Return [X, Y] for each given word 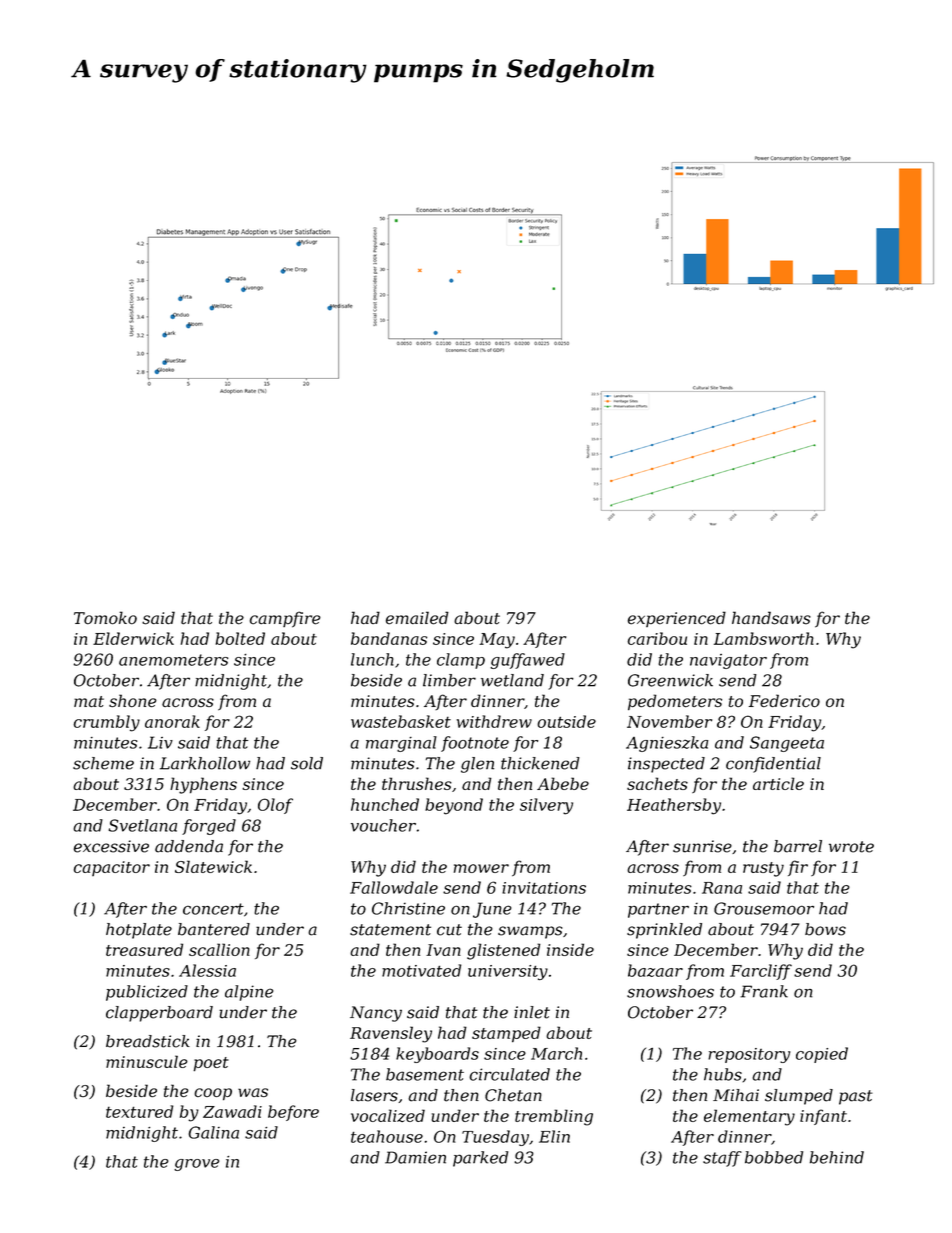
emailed [417, 618]
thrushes [417, 783]
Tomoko [105, 618]
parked [480, 1159]
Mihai [736, 1095]
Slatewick [213, 866]
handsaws [771, 618]
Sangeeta [787, 744]
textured [139, 1111]
